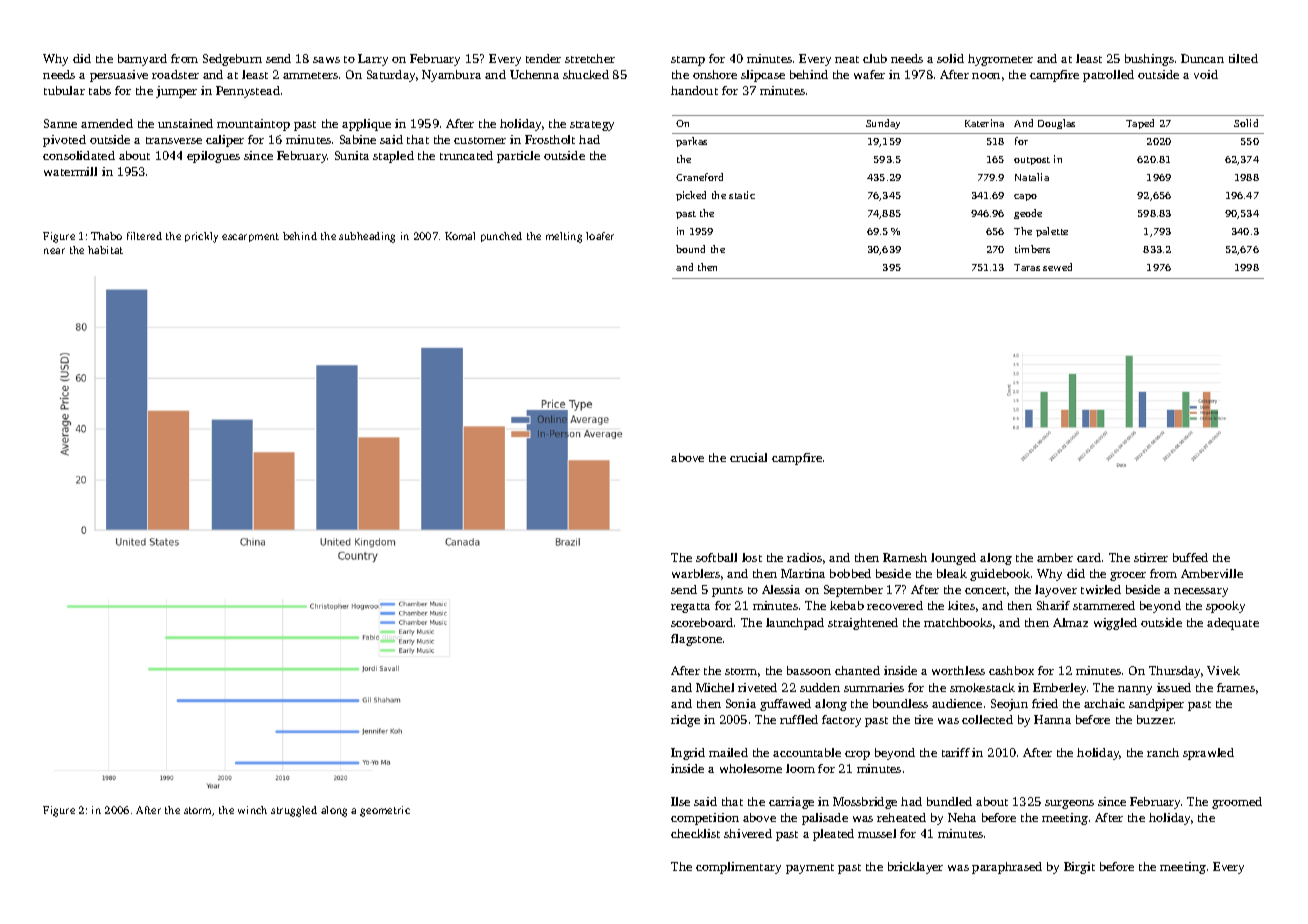 The image size is (1308, 924). I want to click on crucial, so click(748, 457).
